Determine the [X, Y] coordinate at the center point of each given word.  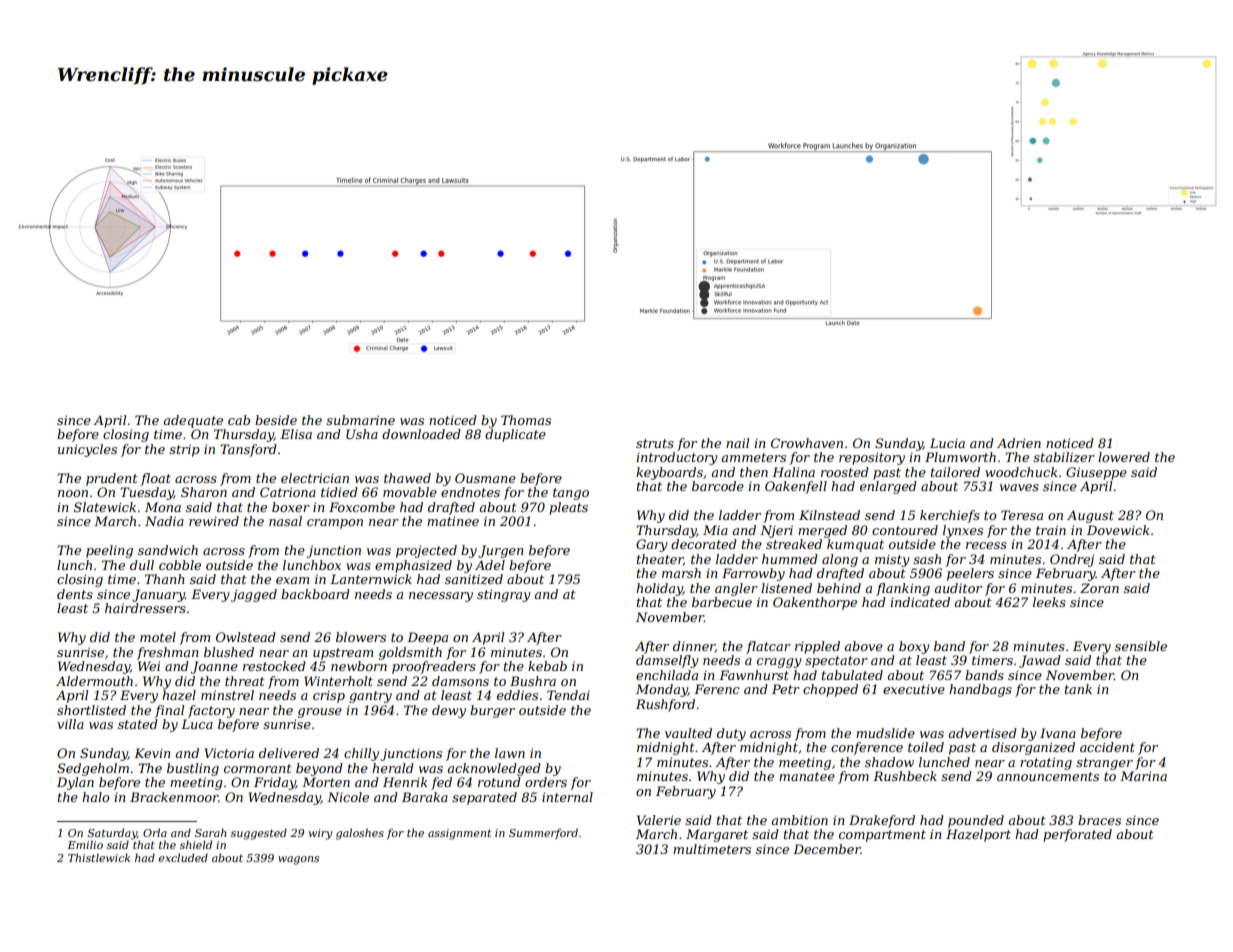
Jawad [1040, 661]
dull [142, 565]
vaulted [688, 733]
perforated [1077, 835]
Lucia [947, 443]
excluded [183, 857]
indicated [920, 602]
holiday [659, 589]
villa [70, 724]
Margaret [717, 835]
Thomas [526, 420]
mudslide [885, 733]
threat [245, 681]
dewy [449, 711]
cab [239, 420]
